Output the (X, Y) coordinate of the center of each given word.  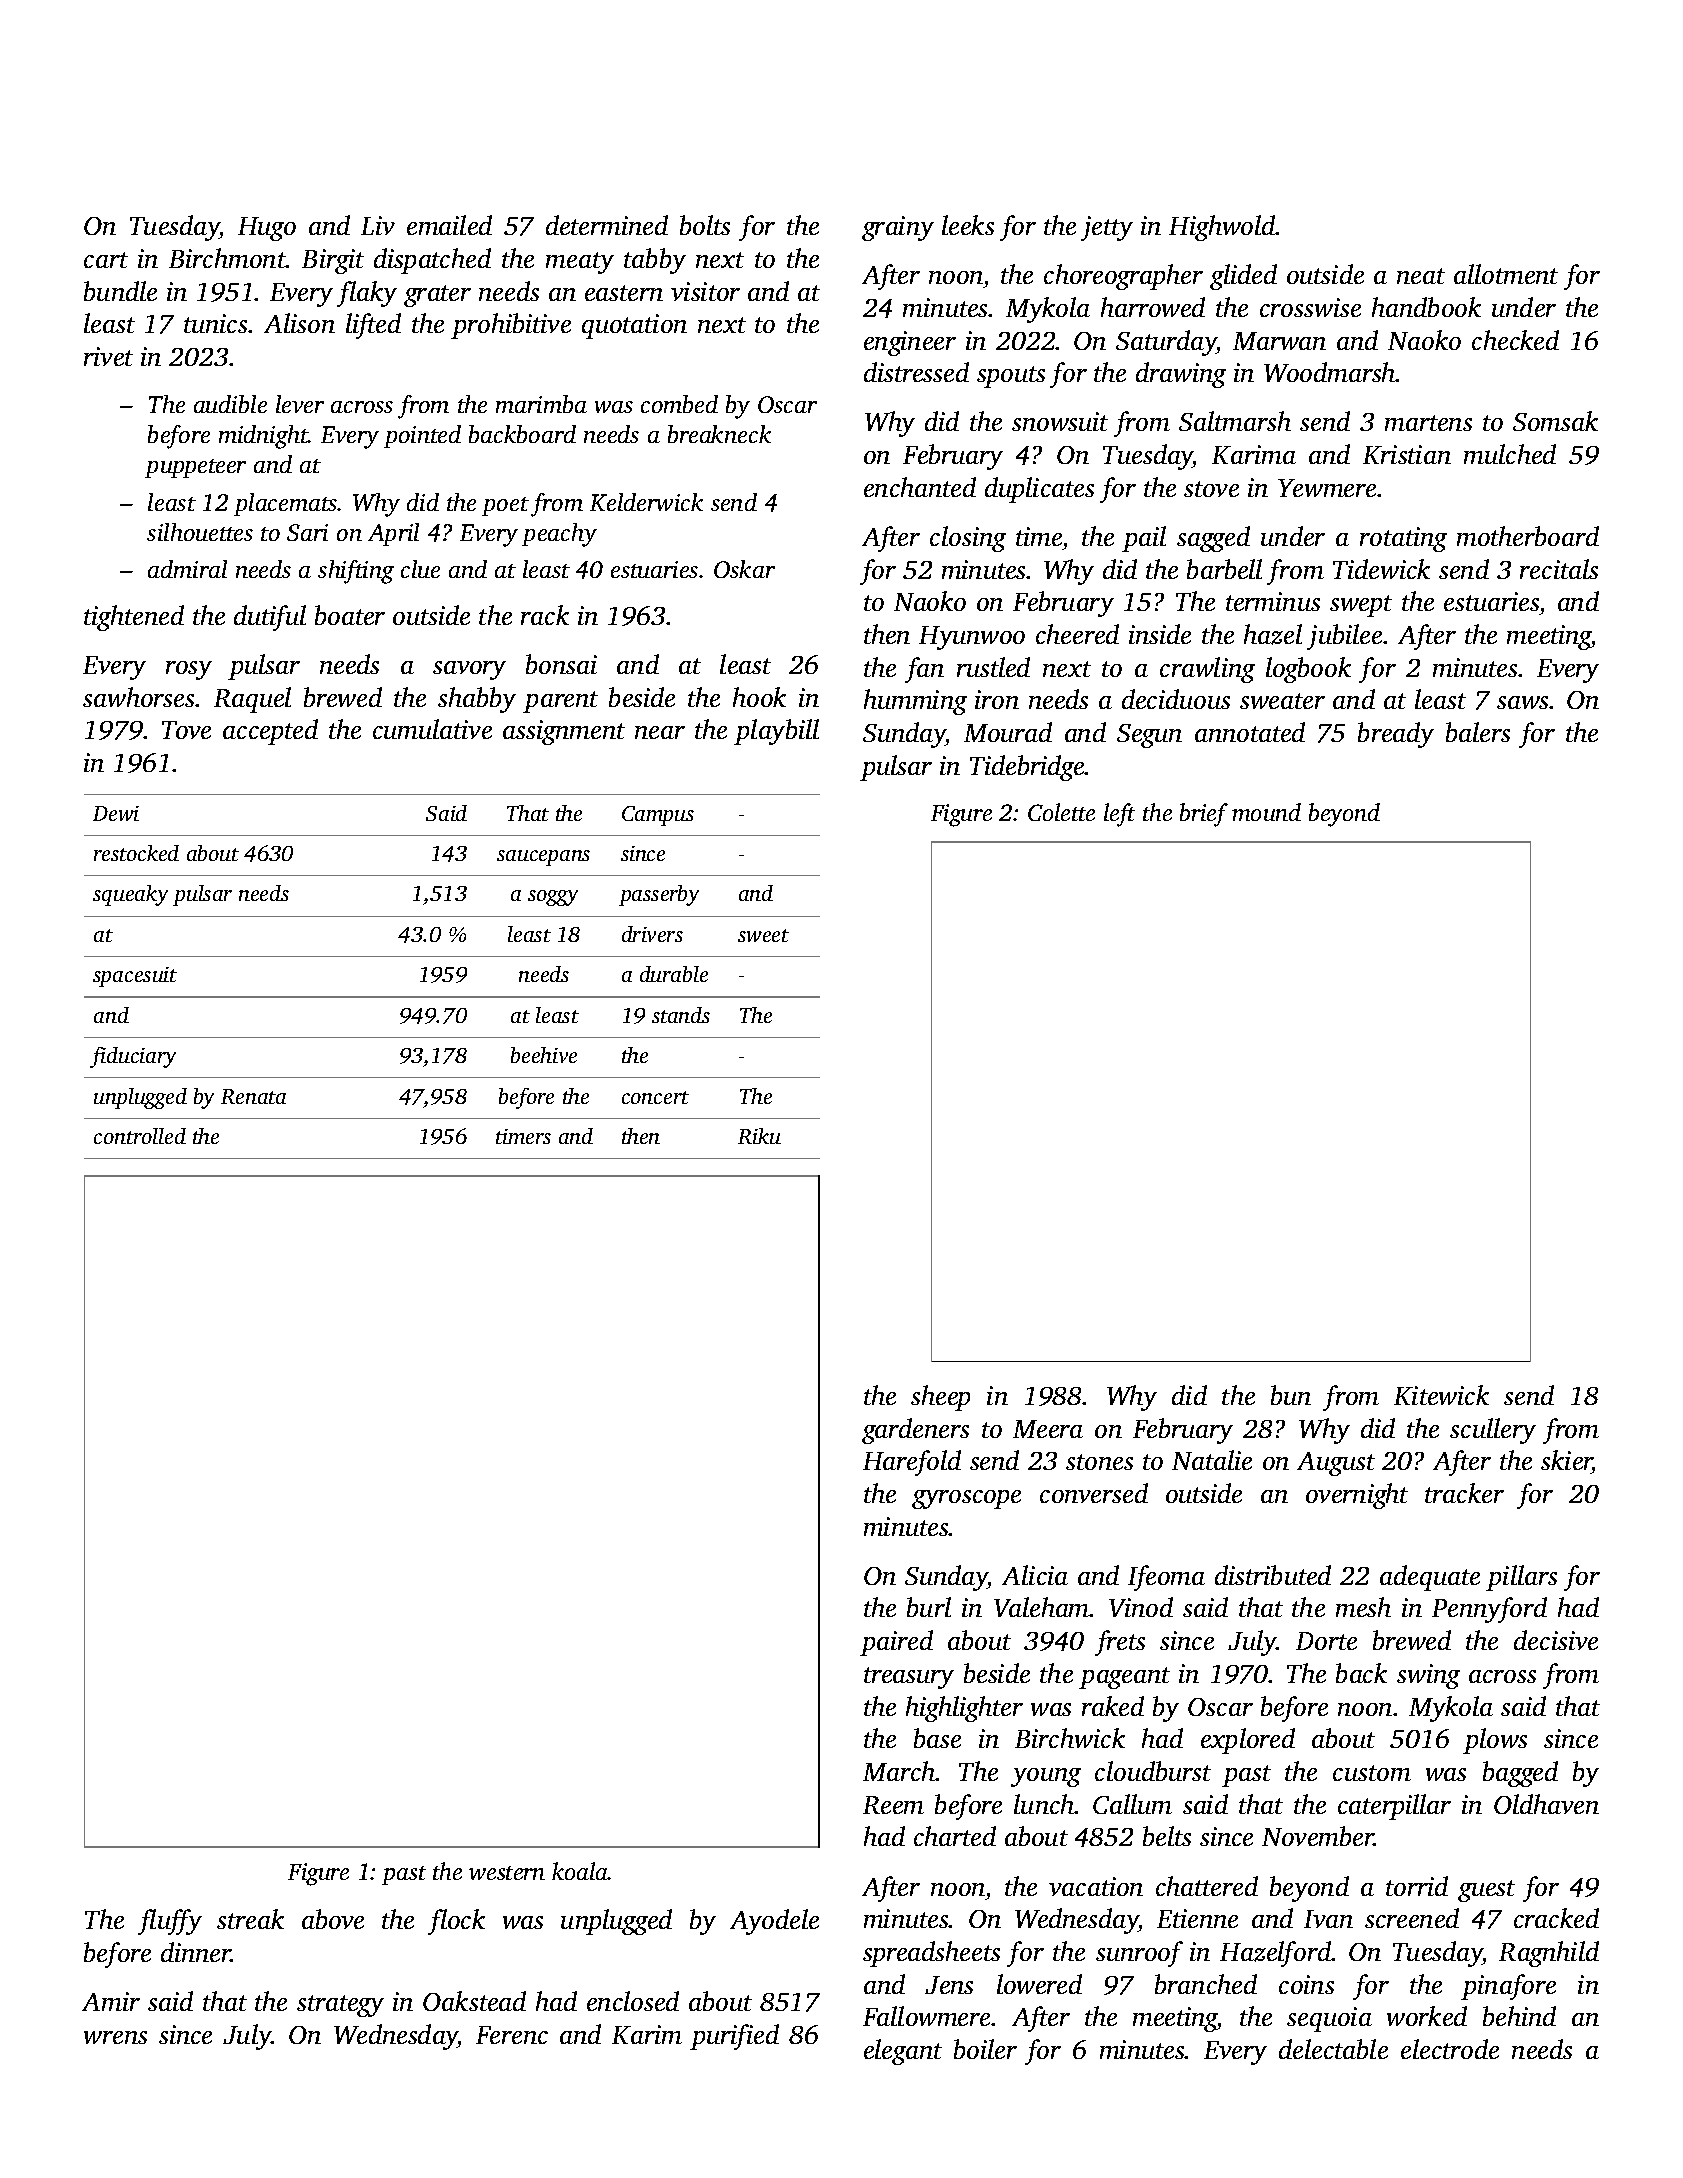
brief (1204, 815)
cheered (1077, 634)
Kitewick (1441, 1395)
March (899, 1771)
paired (896, 1643)
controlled (140, 1136)
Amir (111, 2001)
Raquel (252, 700)
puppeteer (195, 468)
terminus (1273, 601)
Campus (658, 816)
